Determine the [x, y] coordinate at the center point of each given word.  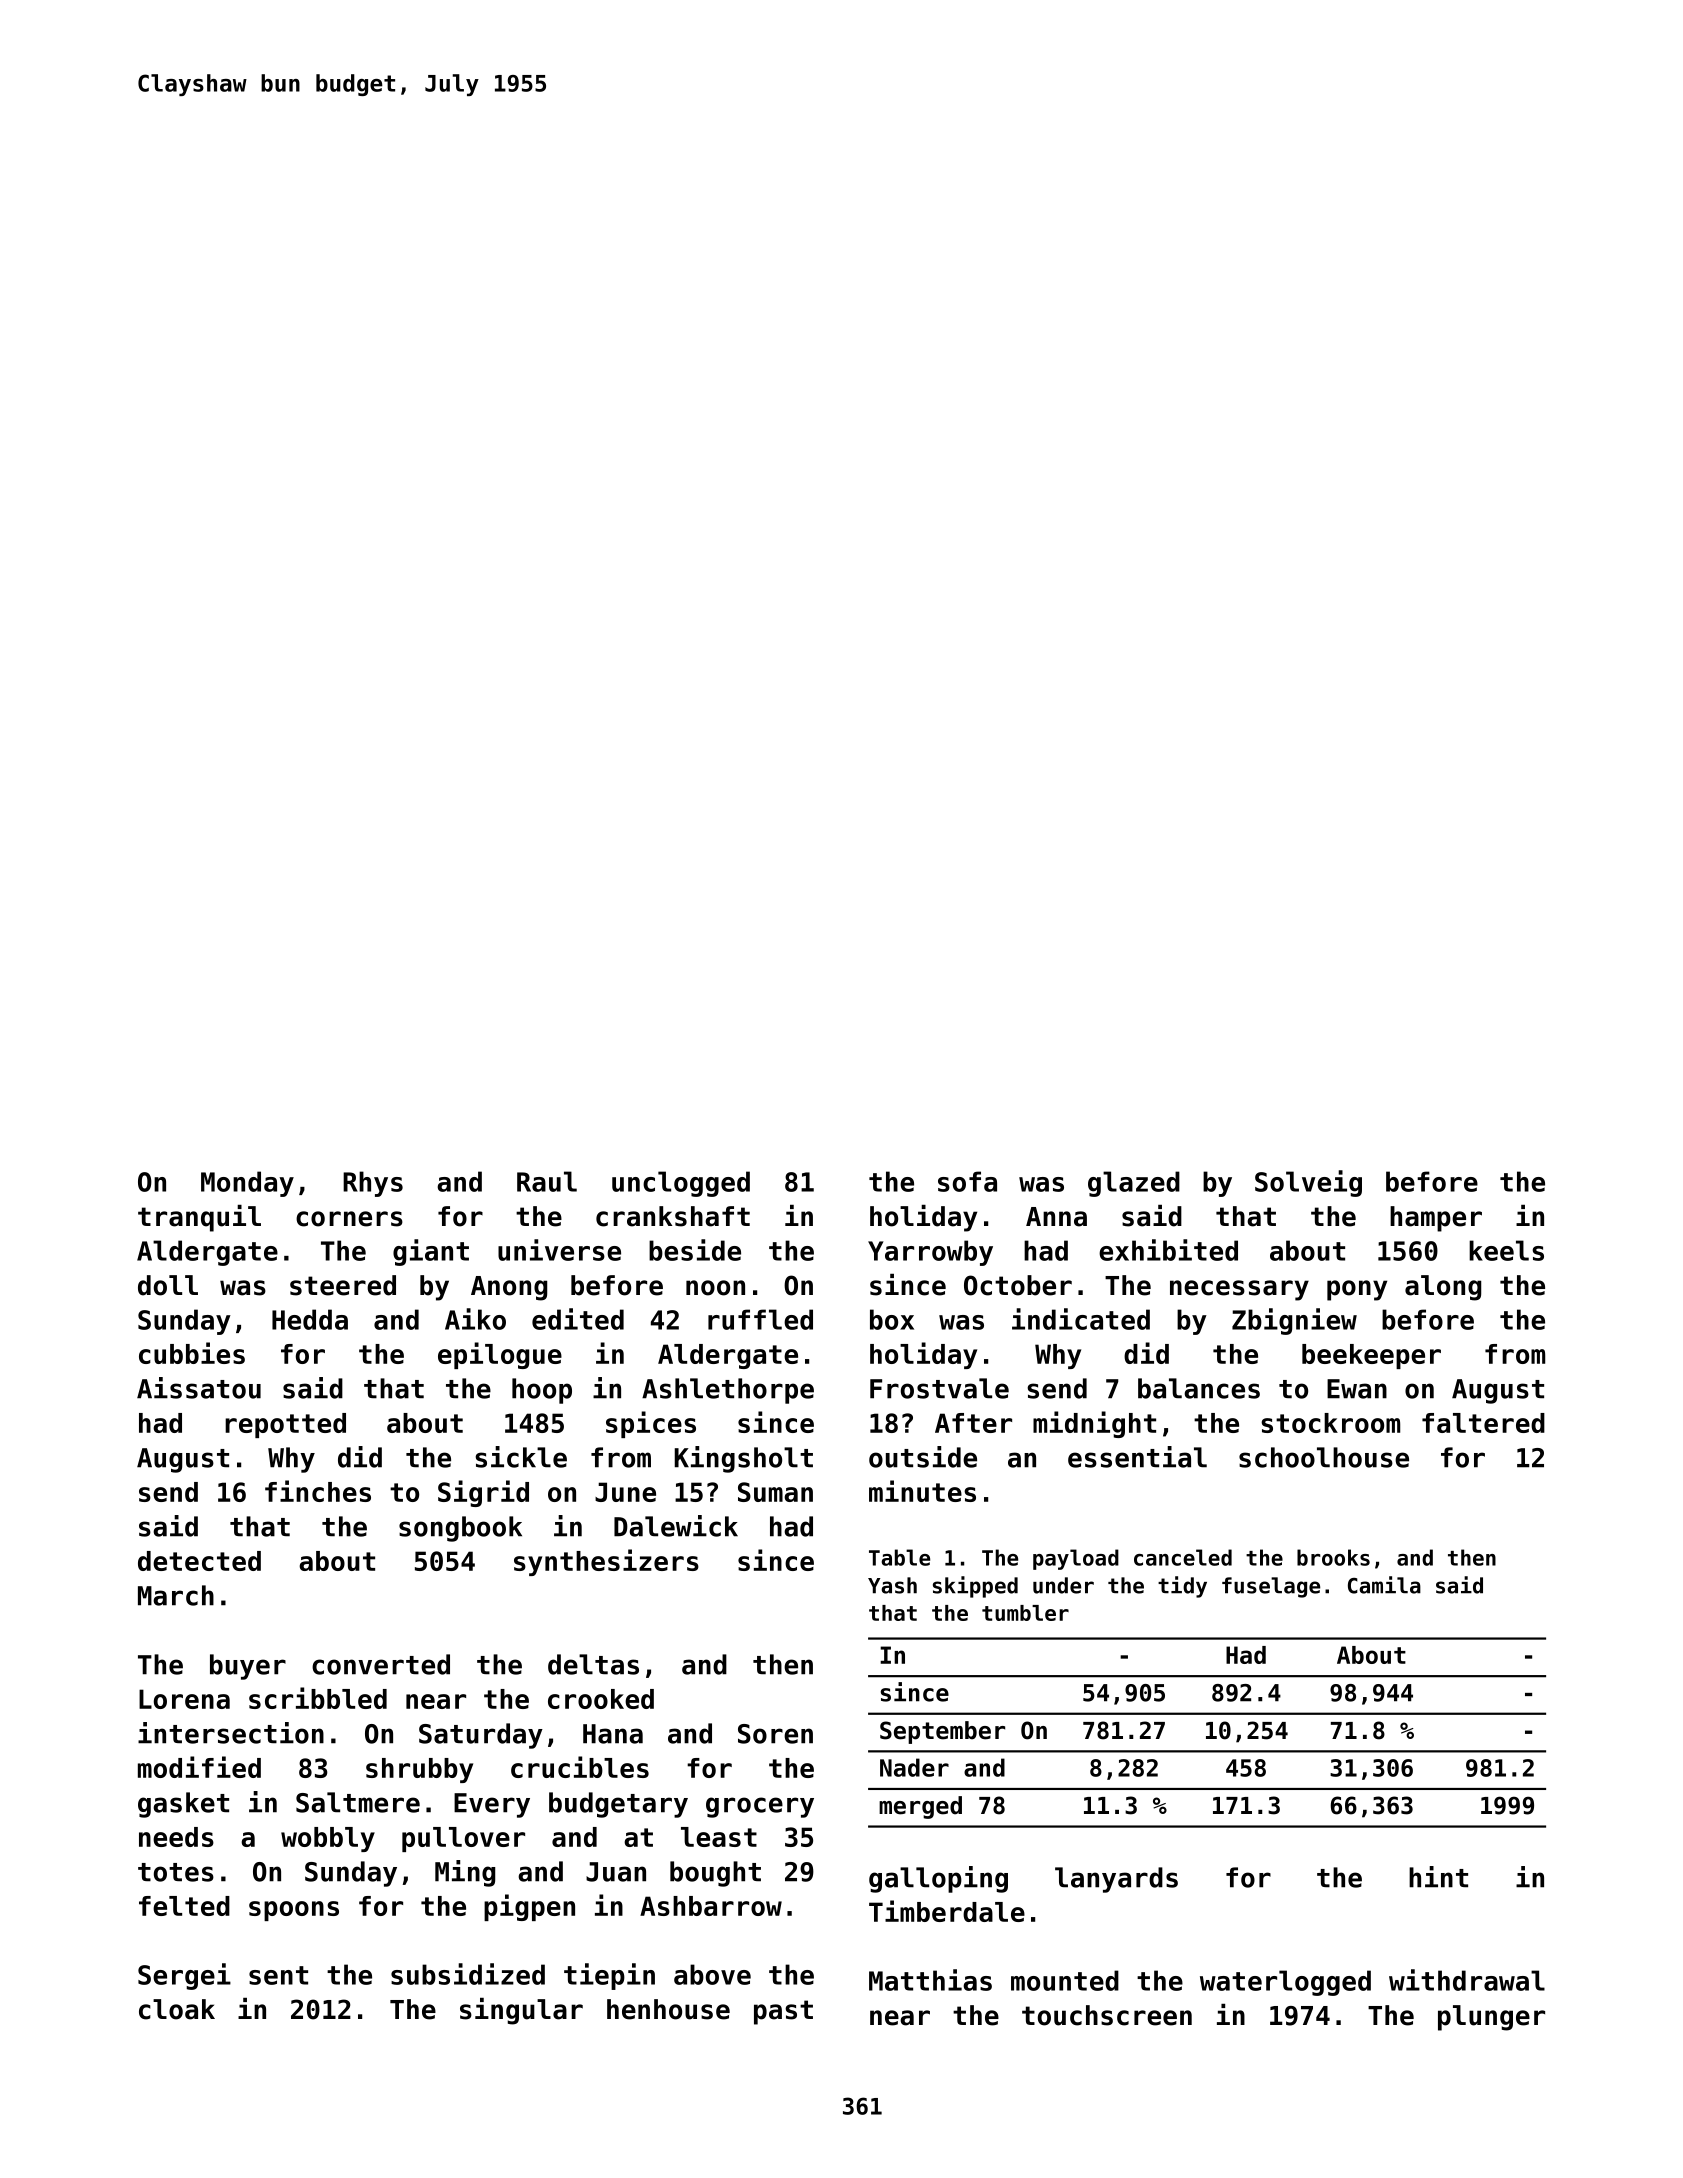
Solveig [1308, 1183]
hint [1438, 1877]
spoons [294, 1911]
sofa [967, 1181]
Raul [547, 1181]
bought [715, 1874]
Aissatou [199, 1388]
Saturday [481, 1736]
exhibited [1168, 1250]
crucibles [580, 1767]
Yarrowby [930, 1253]
